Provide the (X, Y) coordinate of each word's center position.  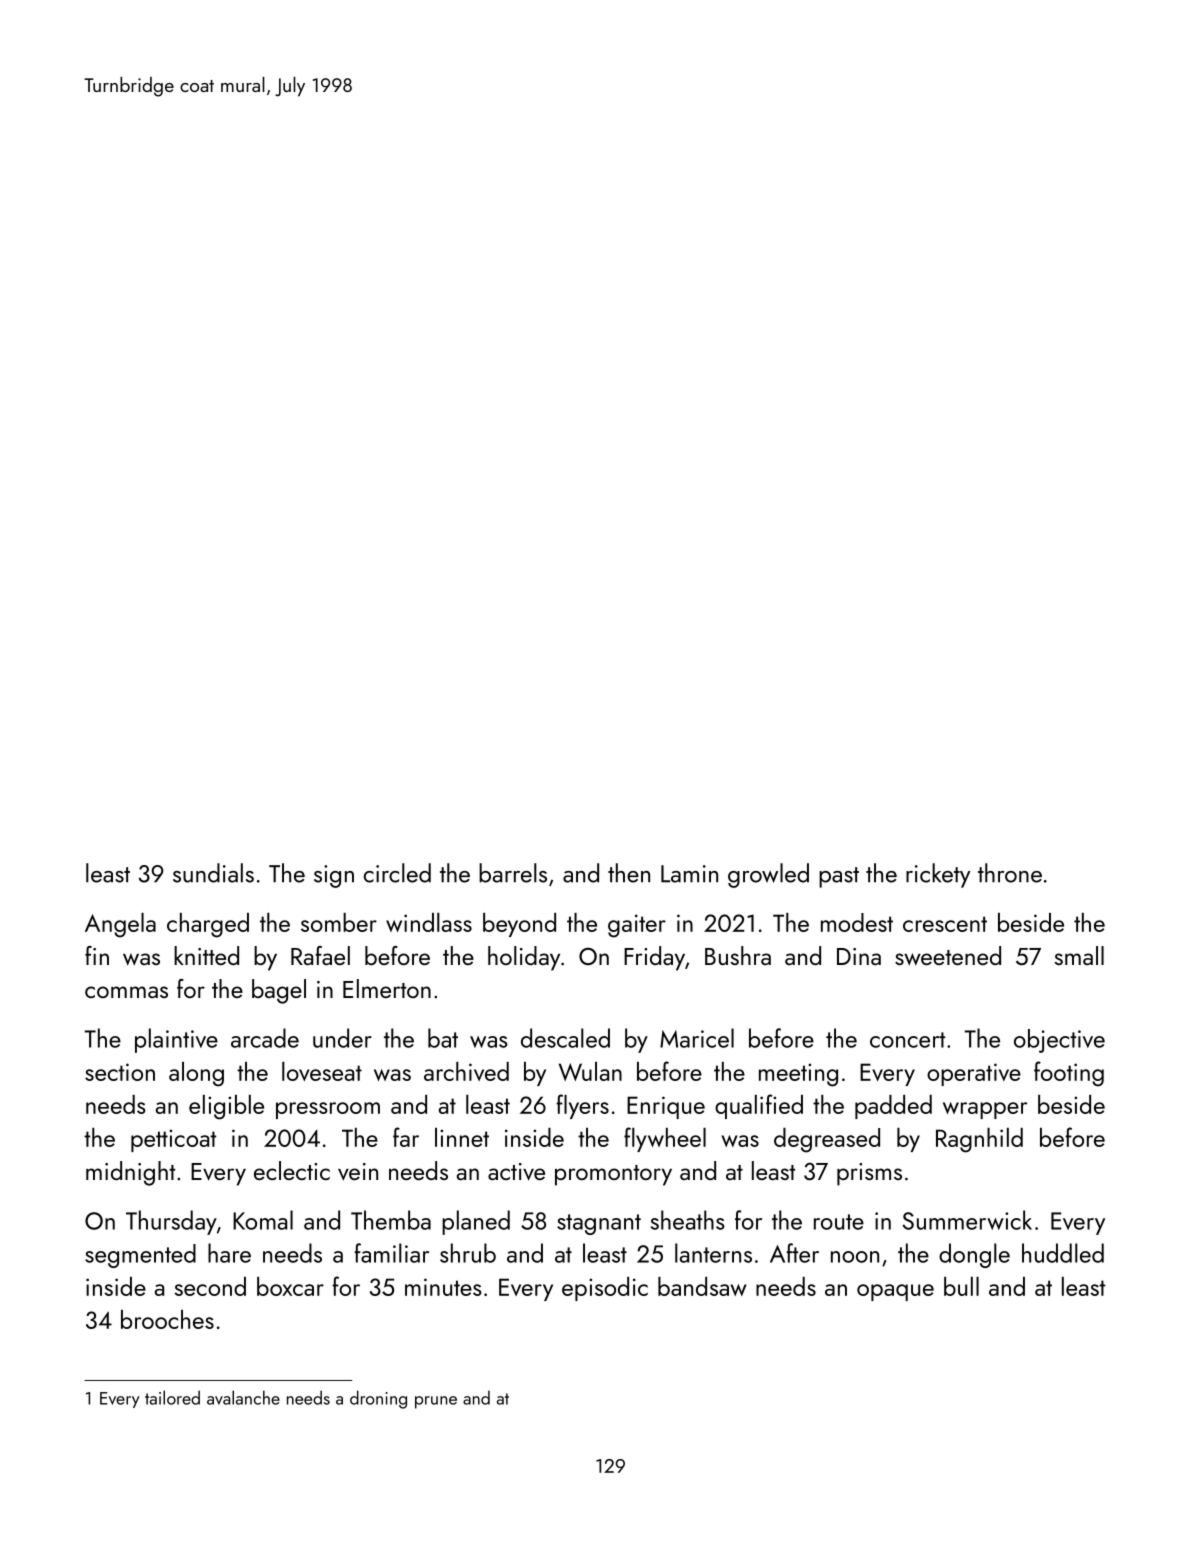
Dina (859, 956)
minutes (443, 1287)
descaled (565, 1038)
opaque (895, 1292)
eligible (226, 1107)
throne (1010, 873)
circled (397, 873)
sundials (213, 873)
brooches (167, 1319)
